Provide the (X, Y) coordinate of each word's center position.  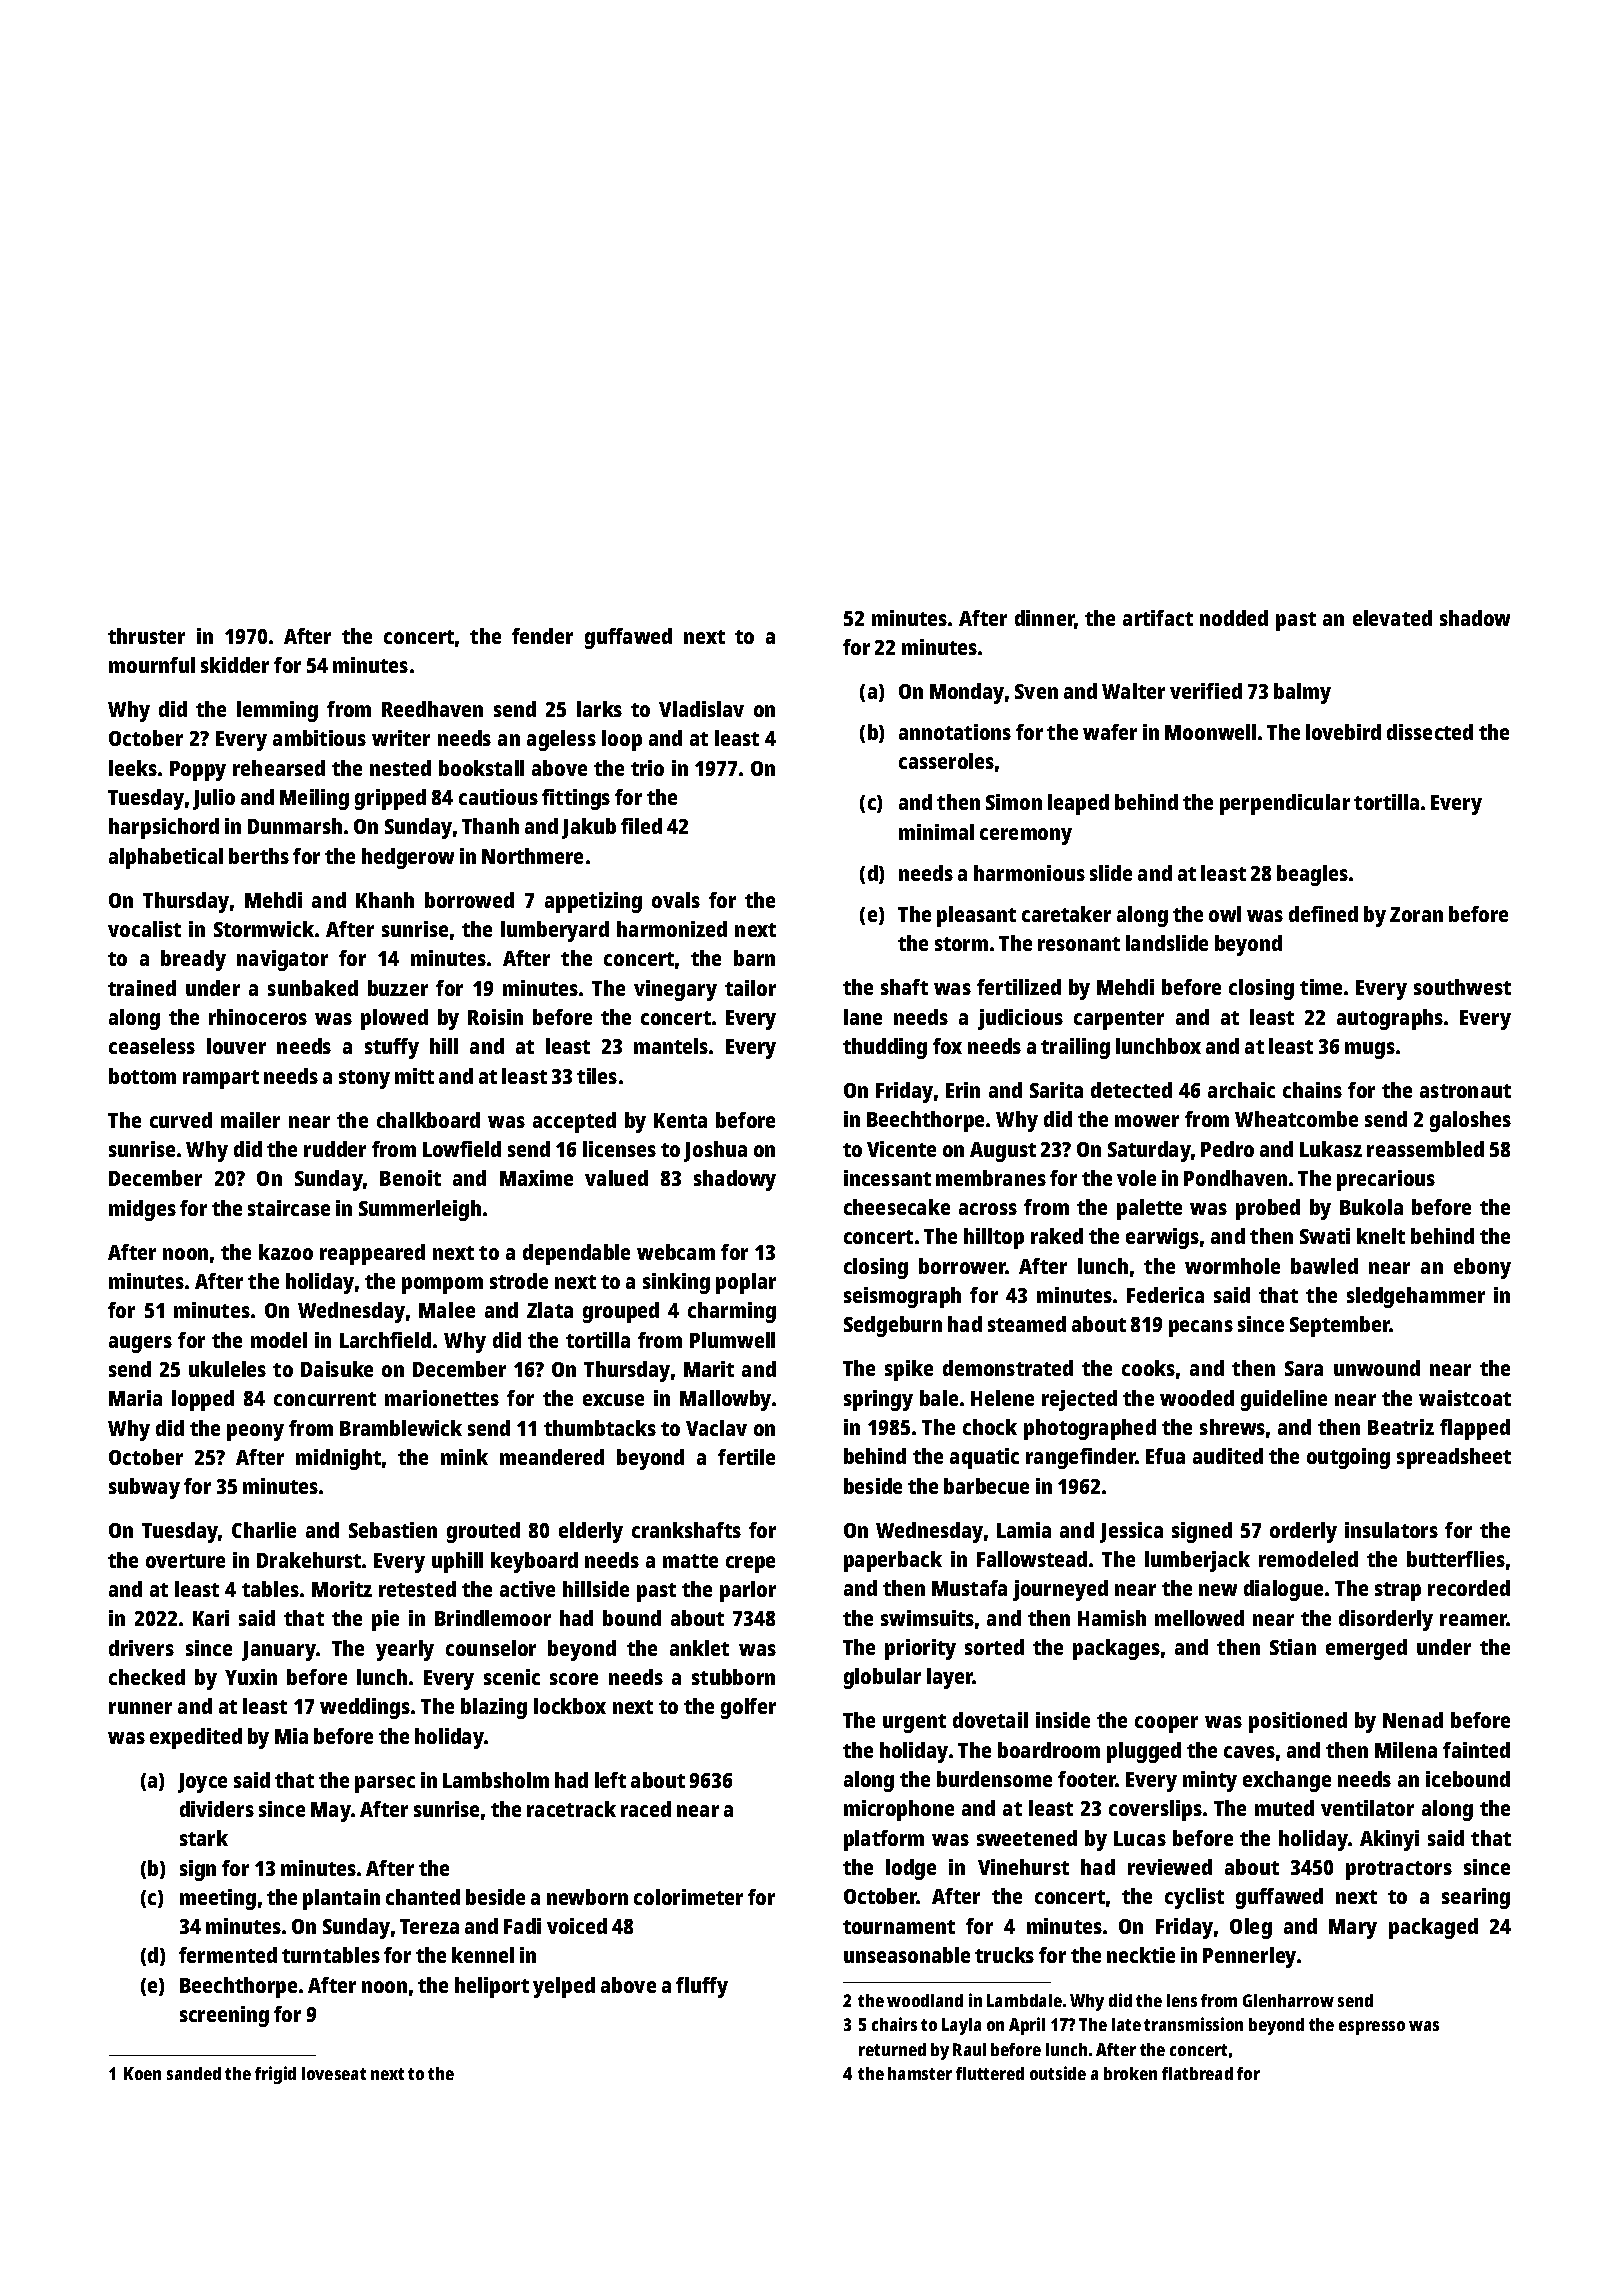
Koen (142, 2073)
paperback (893, 1561)
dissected (1430, 732)
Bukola (1371, 1207)
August (1003, 1152)
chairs (894, 2024)
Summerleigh (420, 1210)
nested (400, 768)
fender (542, 636)
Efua (1165, 1456)
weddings (365, 1708)
